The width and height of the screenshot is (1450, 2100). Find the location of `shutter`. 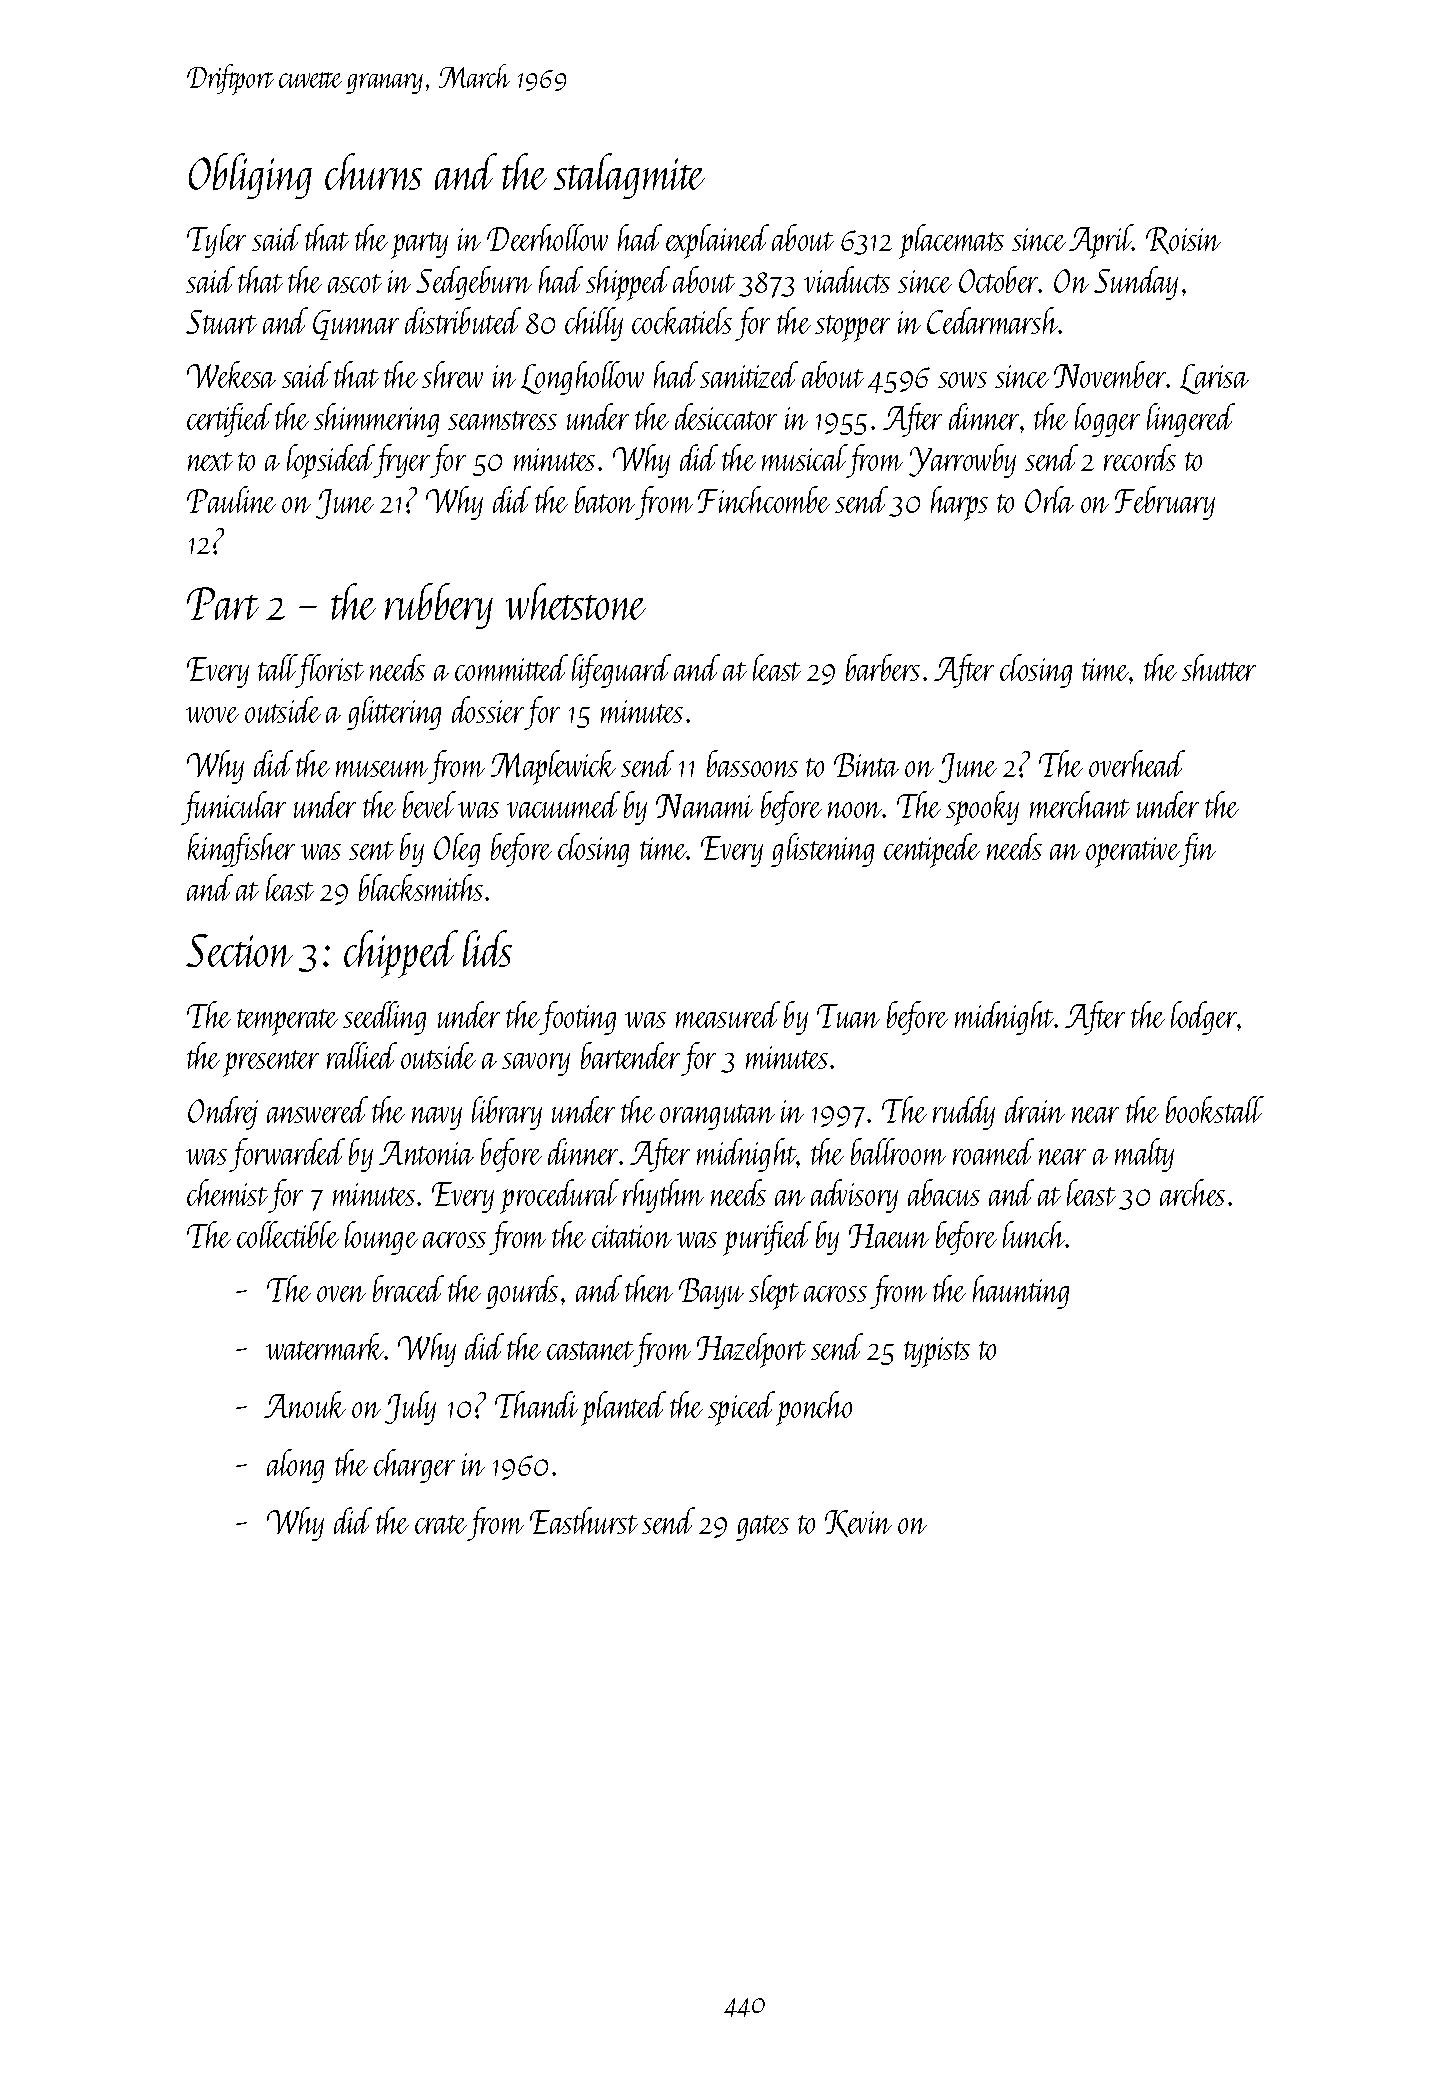

shutter is located at coordinates (1219, 667).
